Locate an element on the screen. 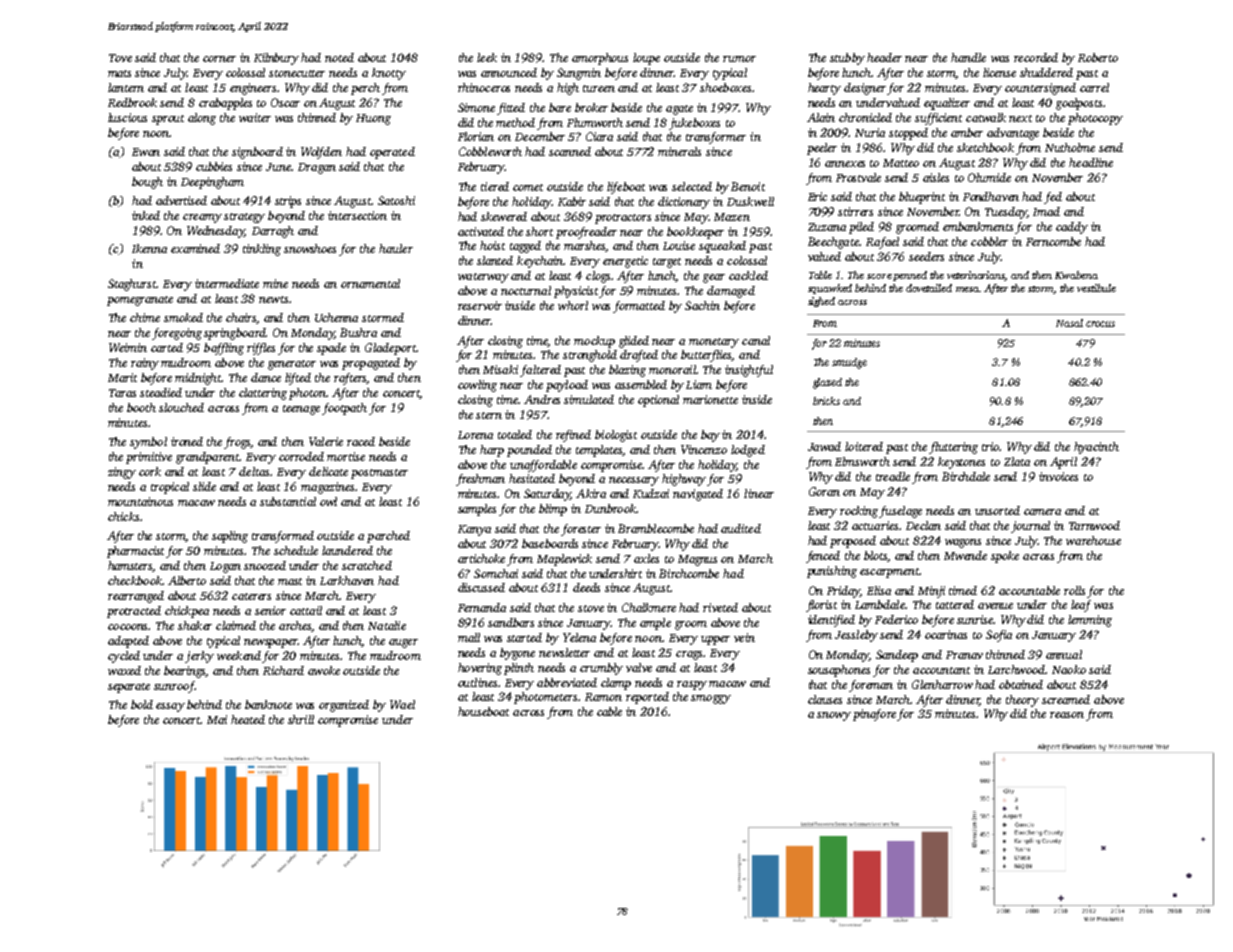 The height and width of the screenshot is (952, 1233). Gladeport is located at coordinates (390, 349).
